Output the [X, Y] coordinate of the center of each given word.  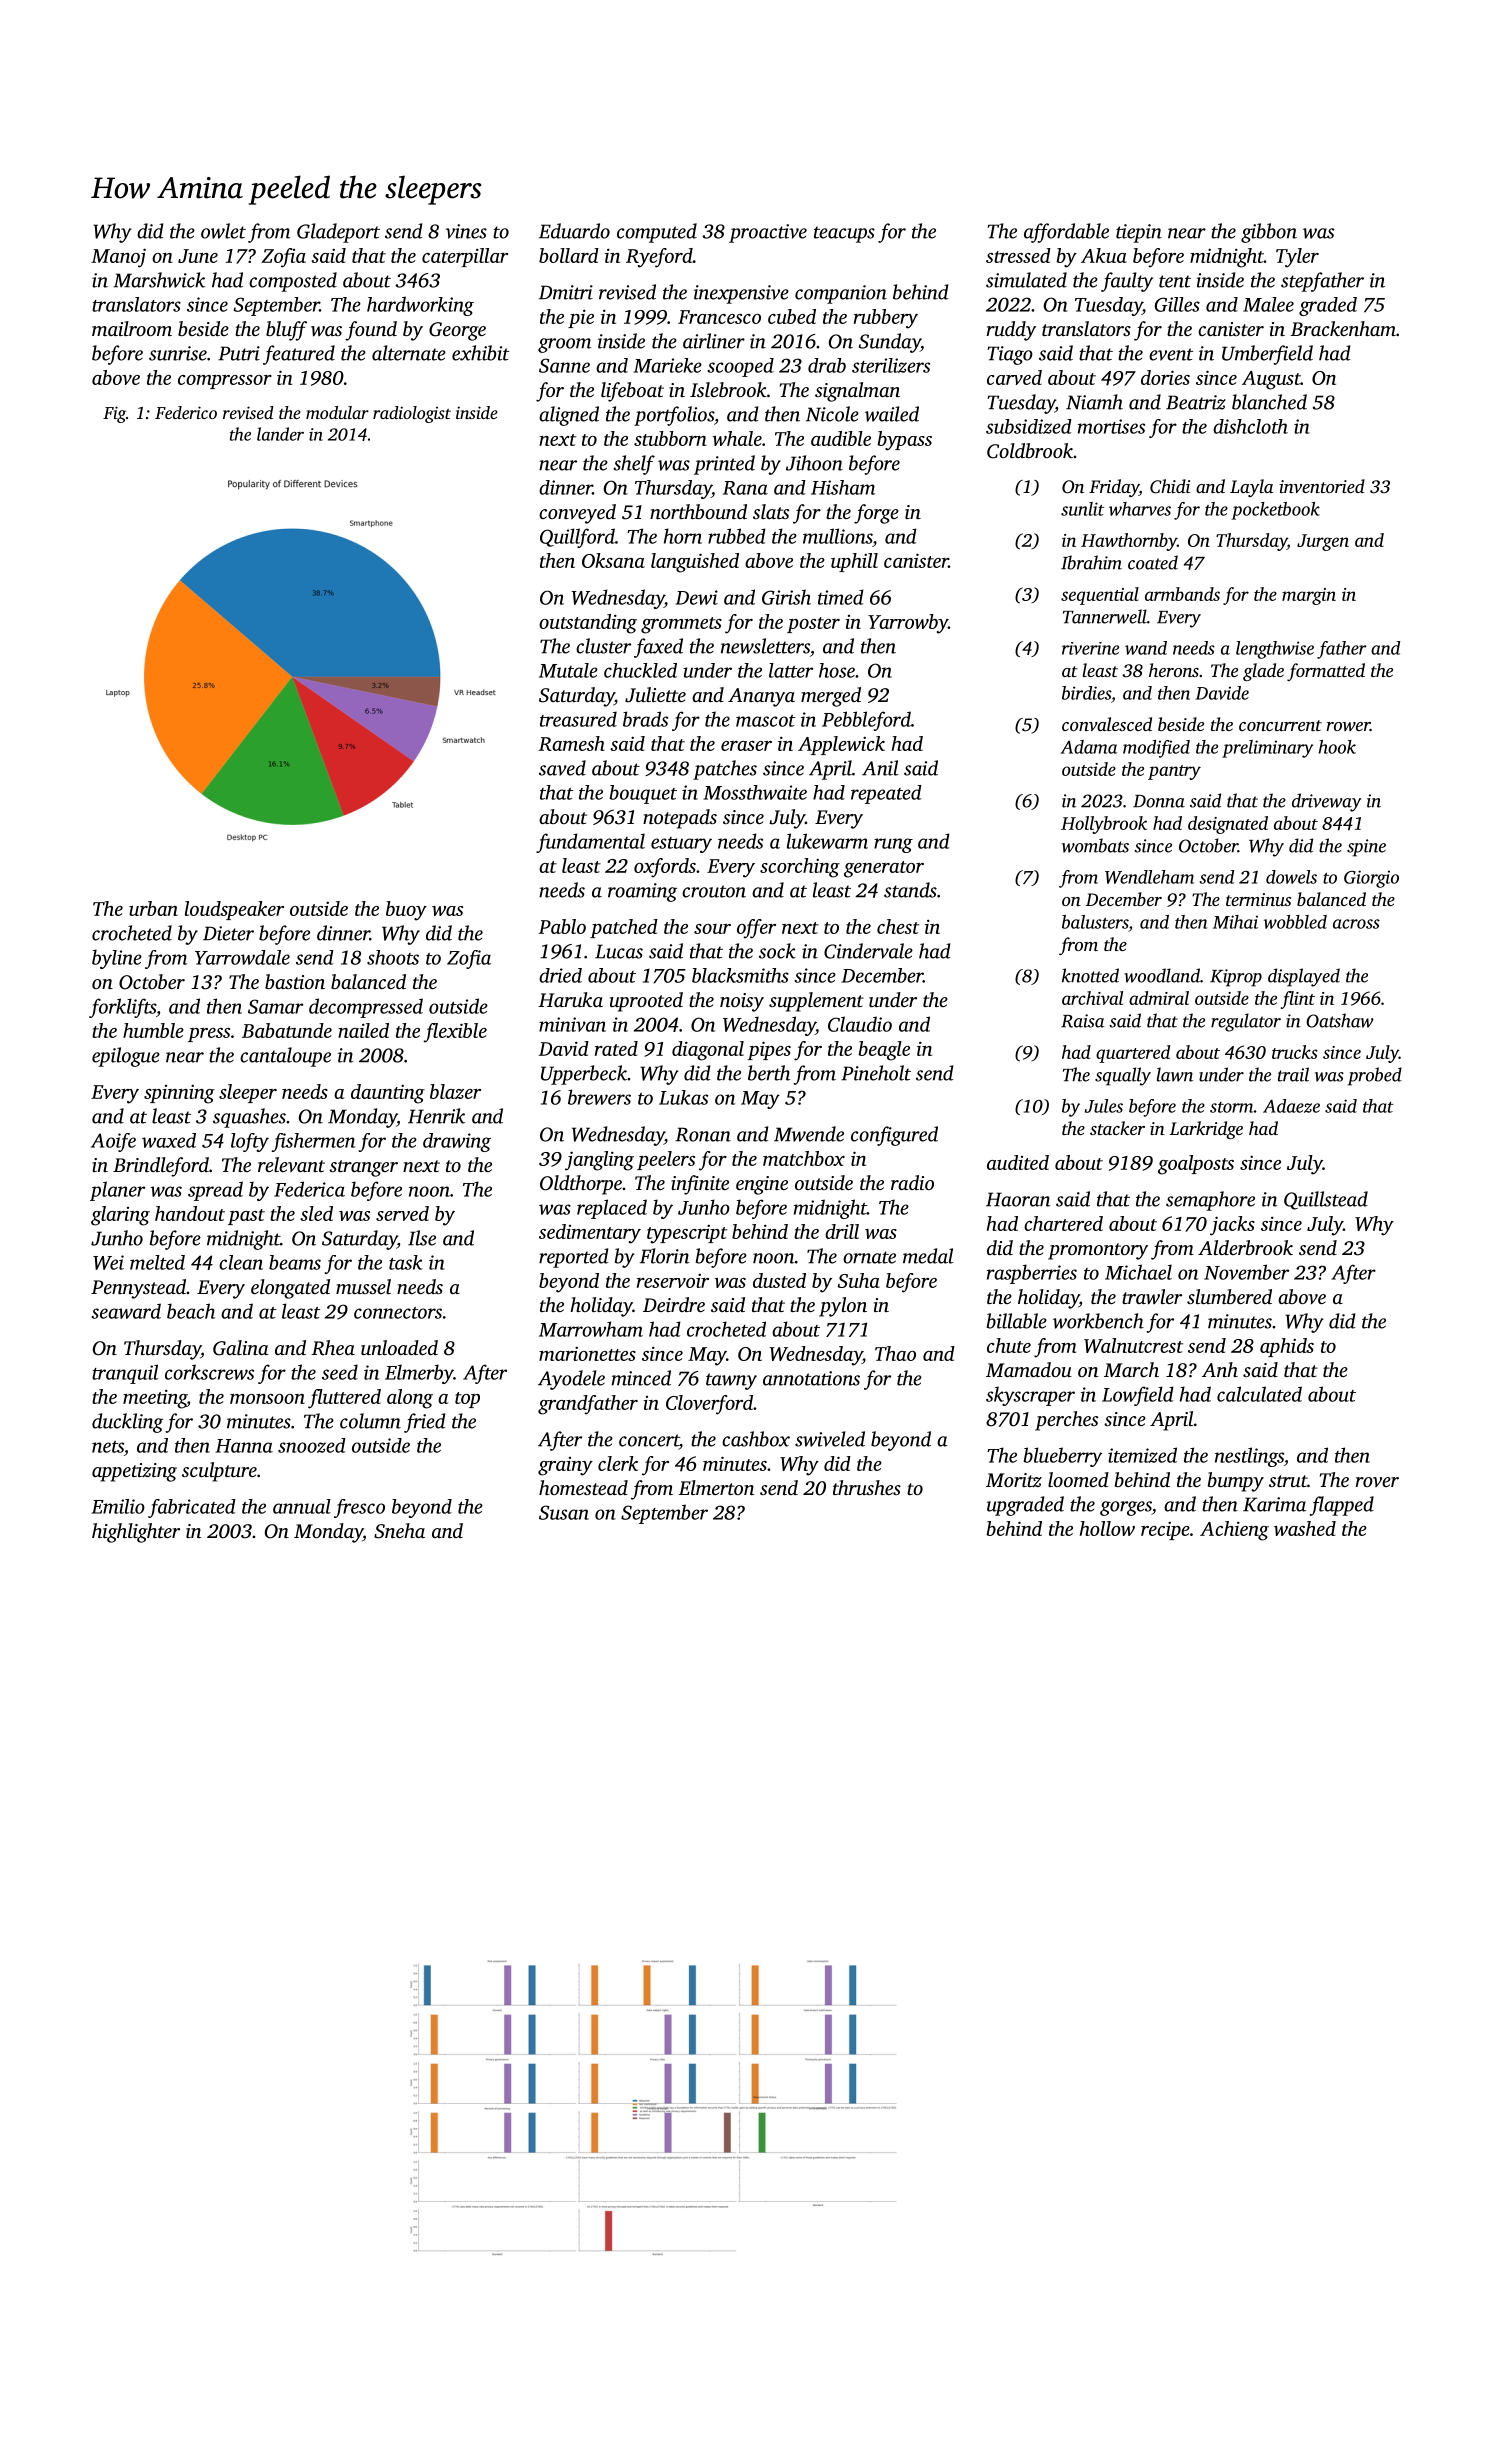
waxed [169, 1140]
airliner [714, 341]
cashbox [756, 1439]
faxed [658, 648]
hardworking [420, 306]
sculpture [219, 1472]
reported [573, 1258]
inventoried [1322, 486]
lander [280, 434]
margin [1309, 596]
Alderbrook [1245, 1247]
